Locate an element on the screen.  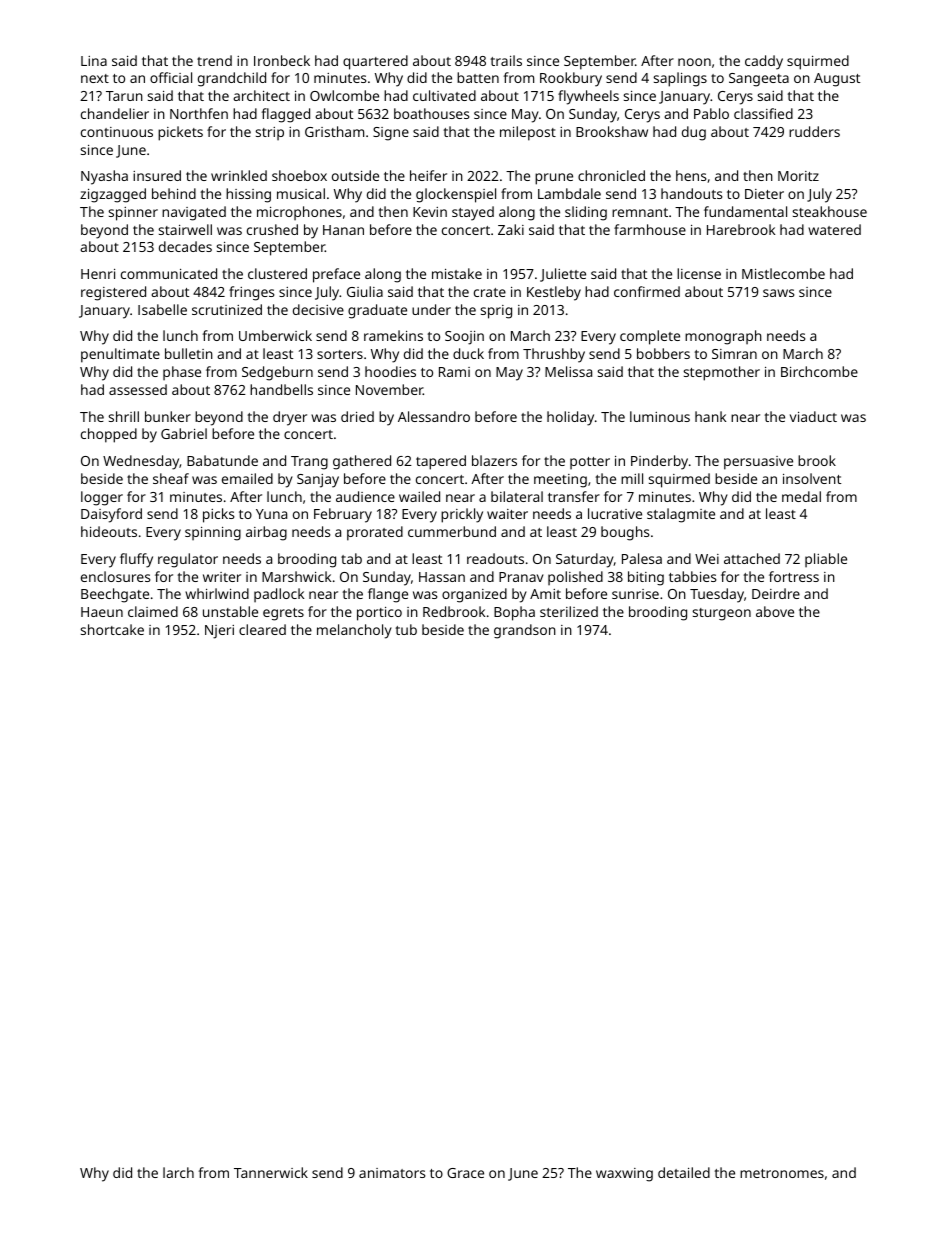
larch is located at coordinates (178, 1172).
